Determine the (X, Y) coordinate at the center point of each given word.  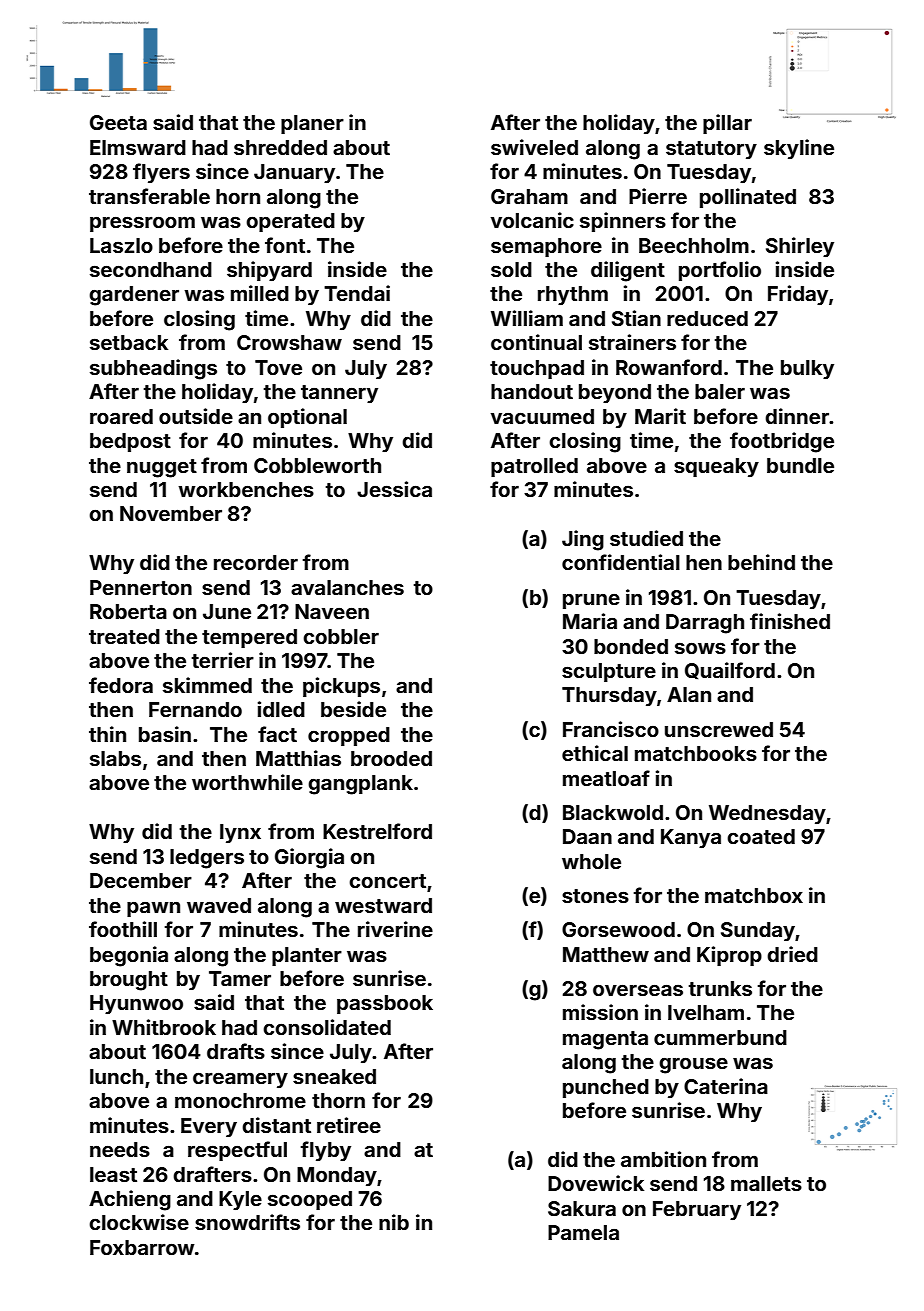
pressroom (142, 224)
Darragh (705, 624)
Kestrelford (377, 831)
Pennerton (141, 587)
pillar (727, 124)
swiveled (534, 147)
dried (792, 954)
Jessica (394, 489)
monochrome (240, 1100)
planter (307, 956)
